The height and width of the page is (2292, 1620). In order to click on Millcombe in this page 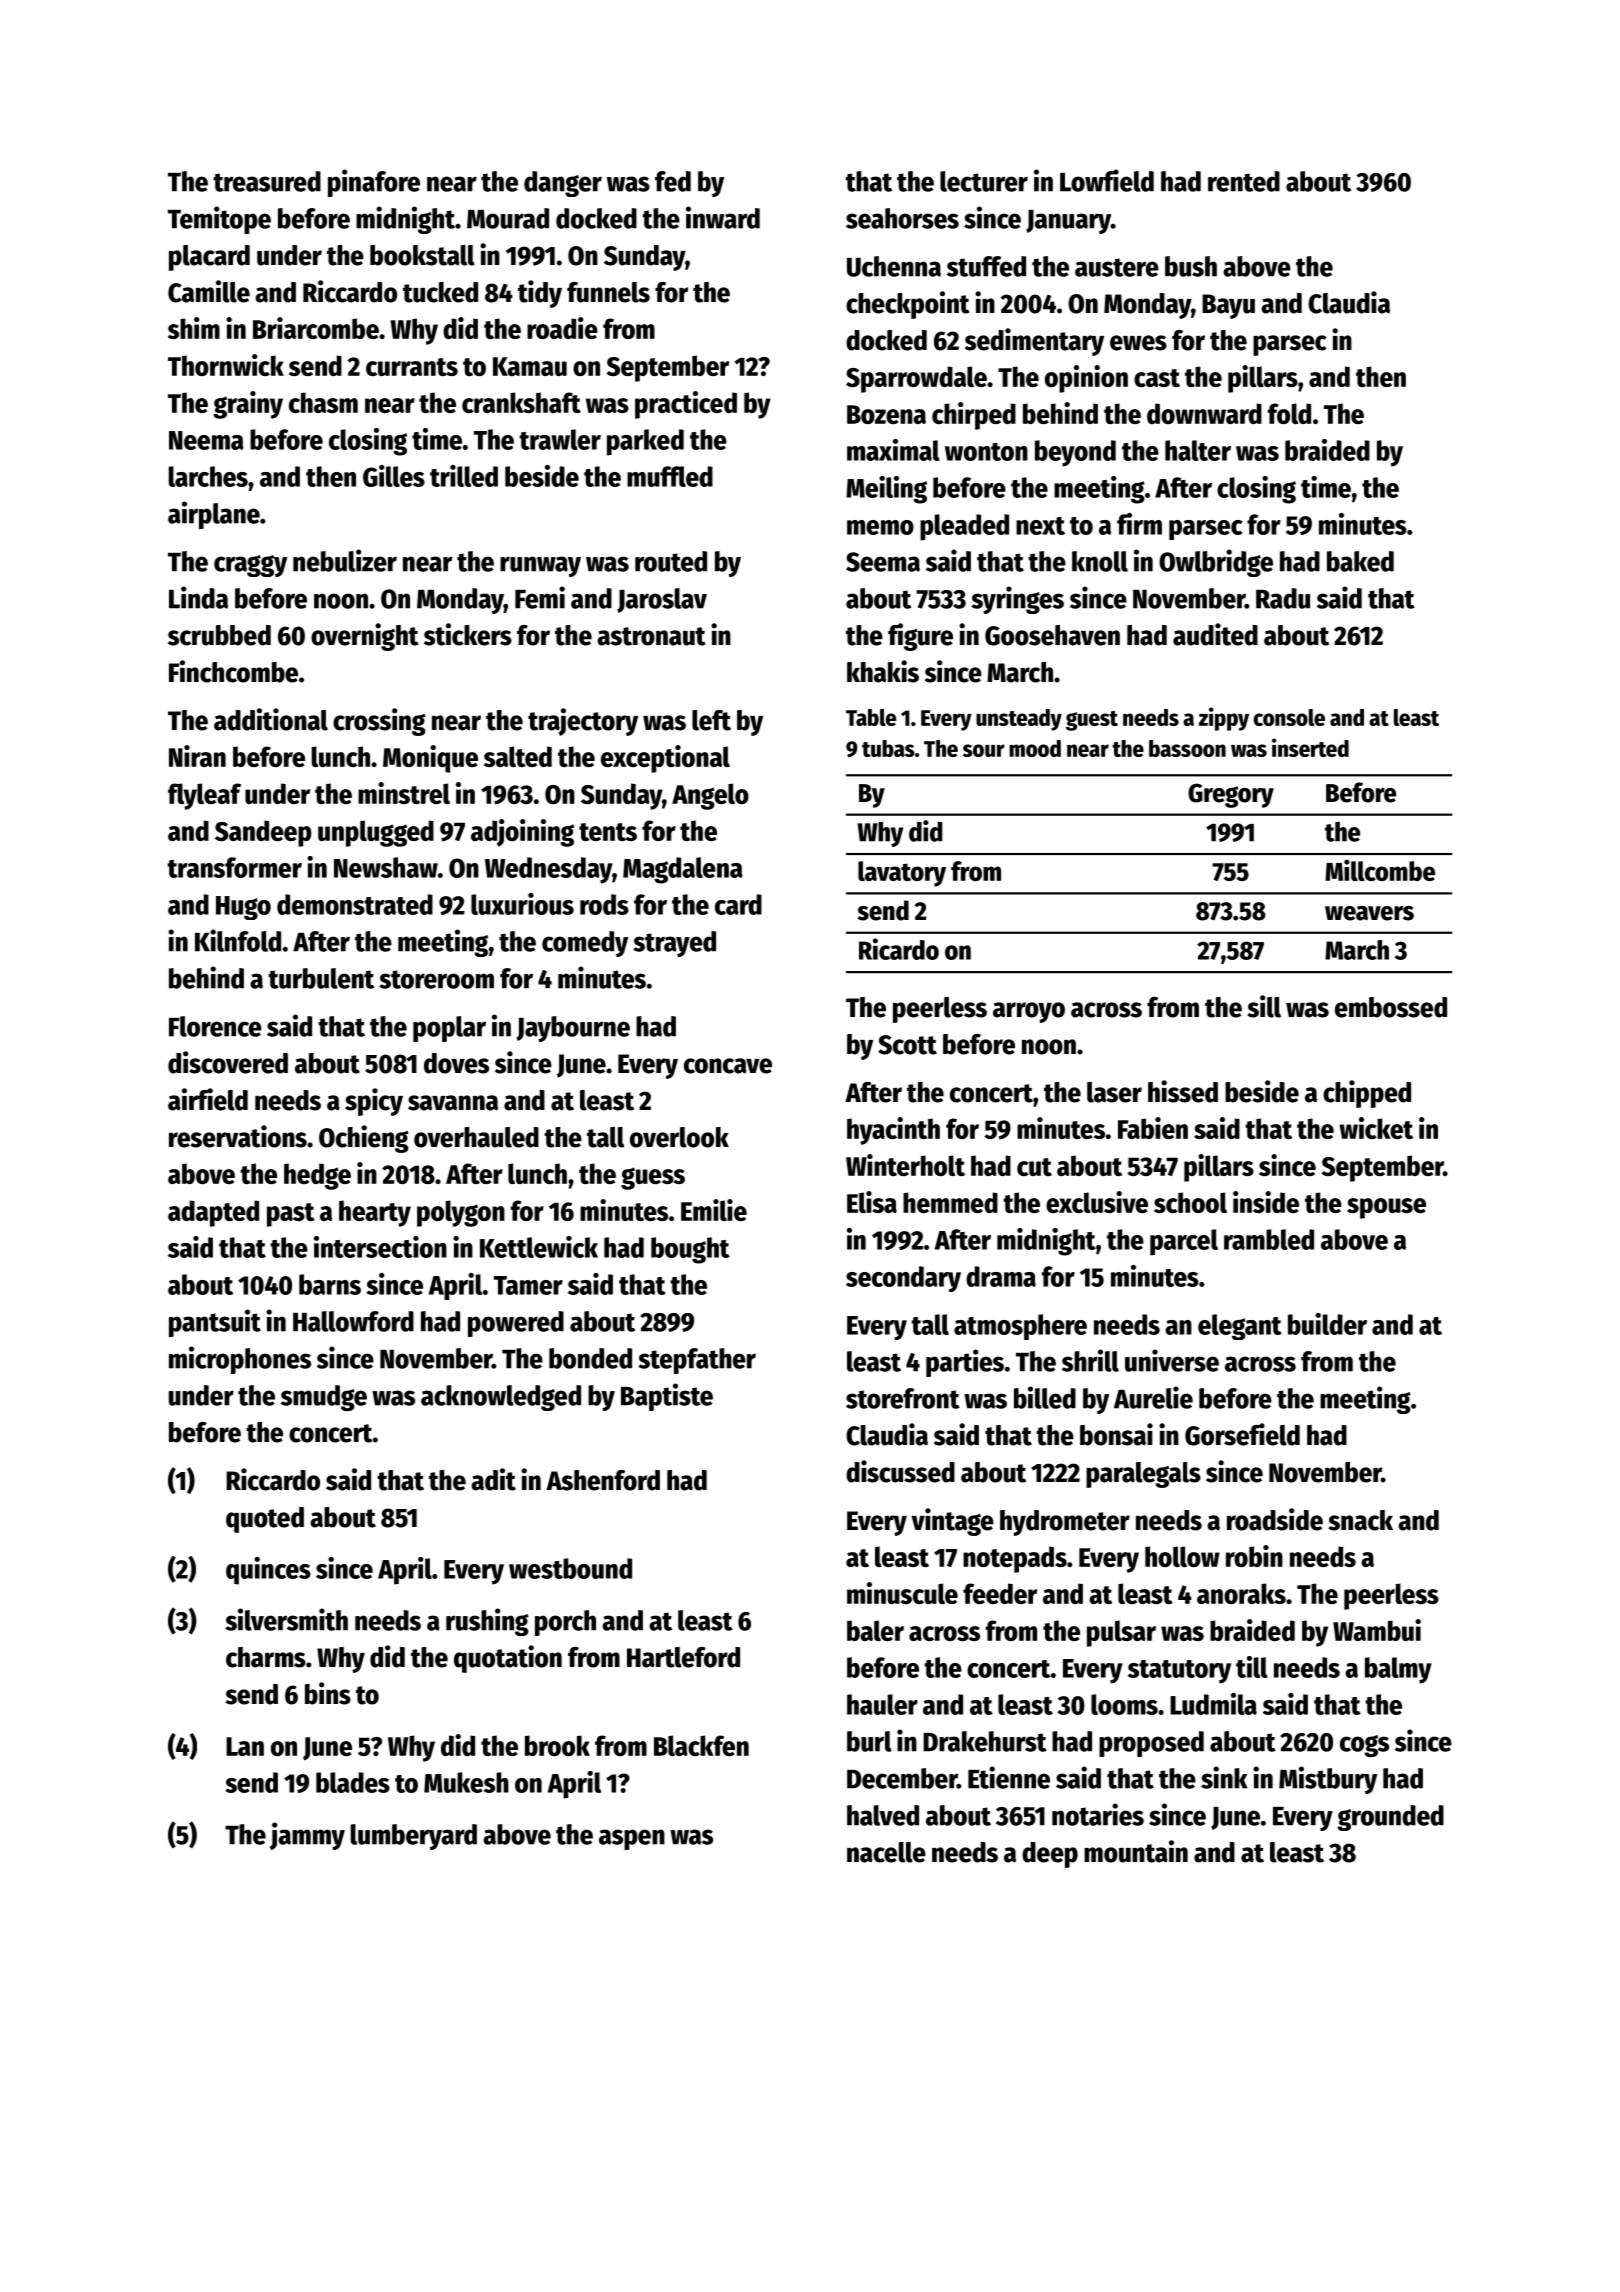, I will do `click(1380, 870)`.
